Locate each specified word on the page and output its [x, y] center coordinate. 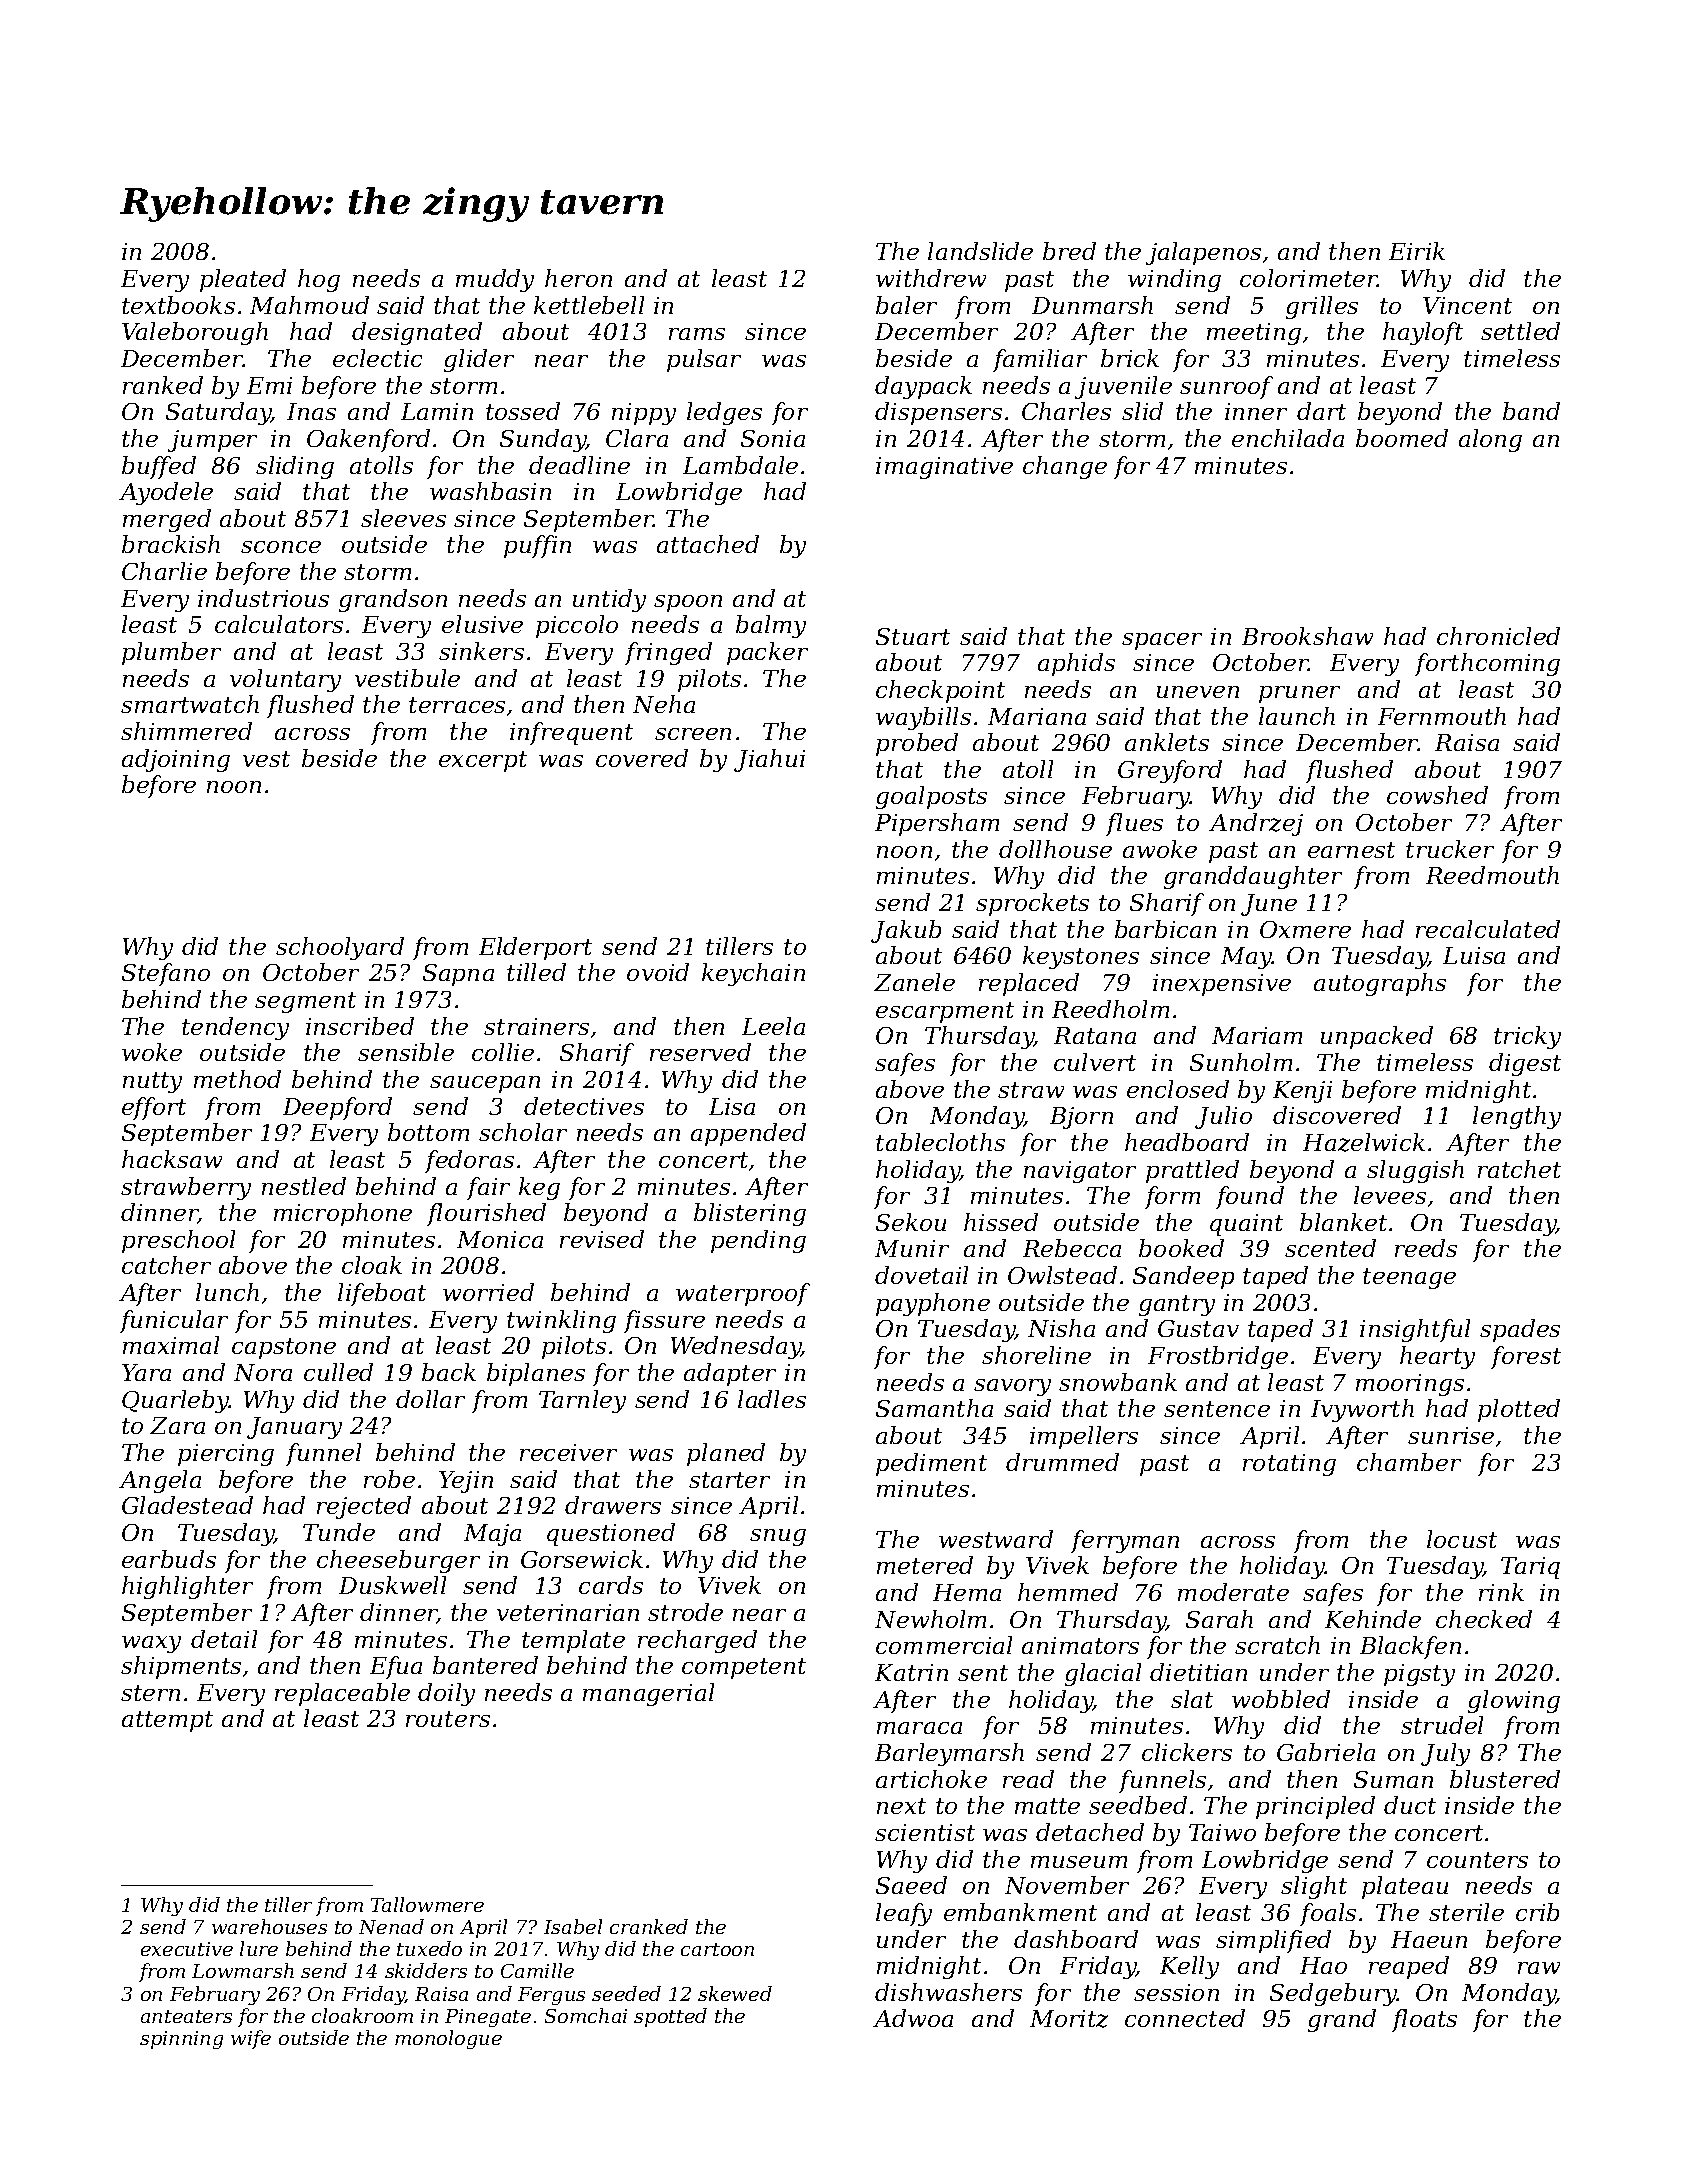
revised [602, 1239]
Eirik [1417, 251]
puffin [537, 546]
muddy [495, 280]
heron [578, 278]
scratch [1277, 1645]
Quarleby [176, 1401]
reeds [1426, 1248]
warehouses [269, 1926]
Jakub [906, 931]
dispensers [938, 413]
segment [305, 1002]
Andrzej [1256, 824]
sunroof [1226, 387]
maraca [919, 1728]
